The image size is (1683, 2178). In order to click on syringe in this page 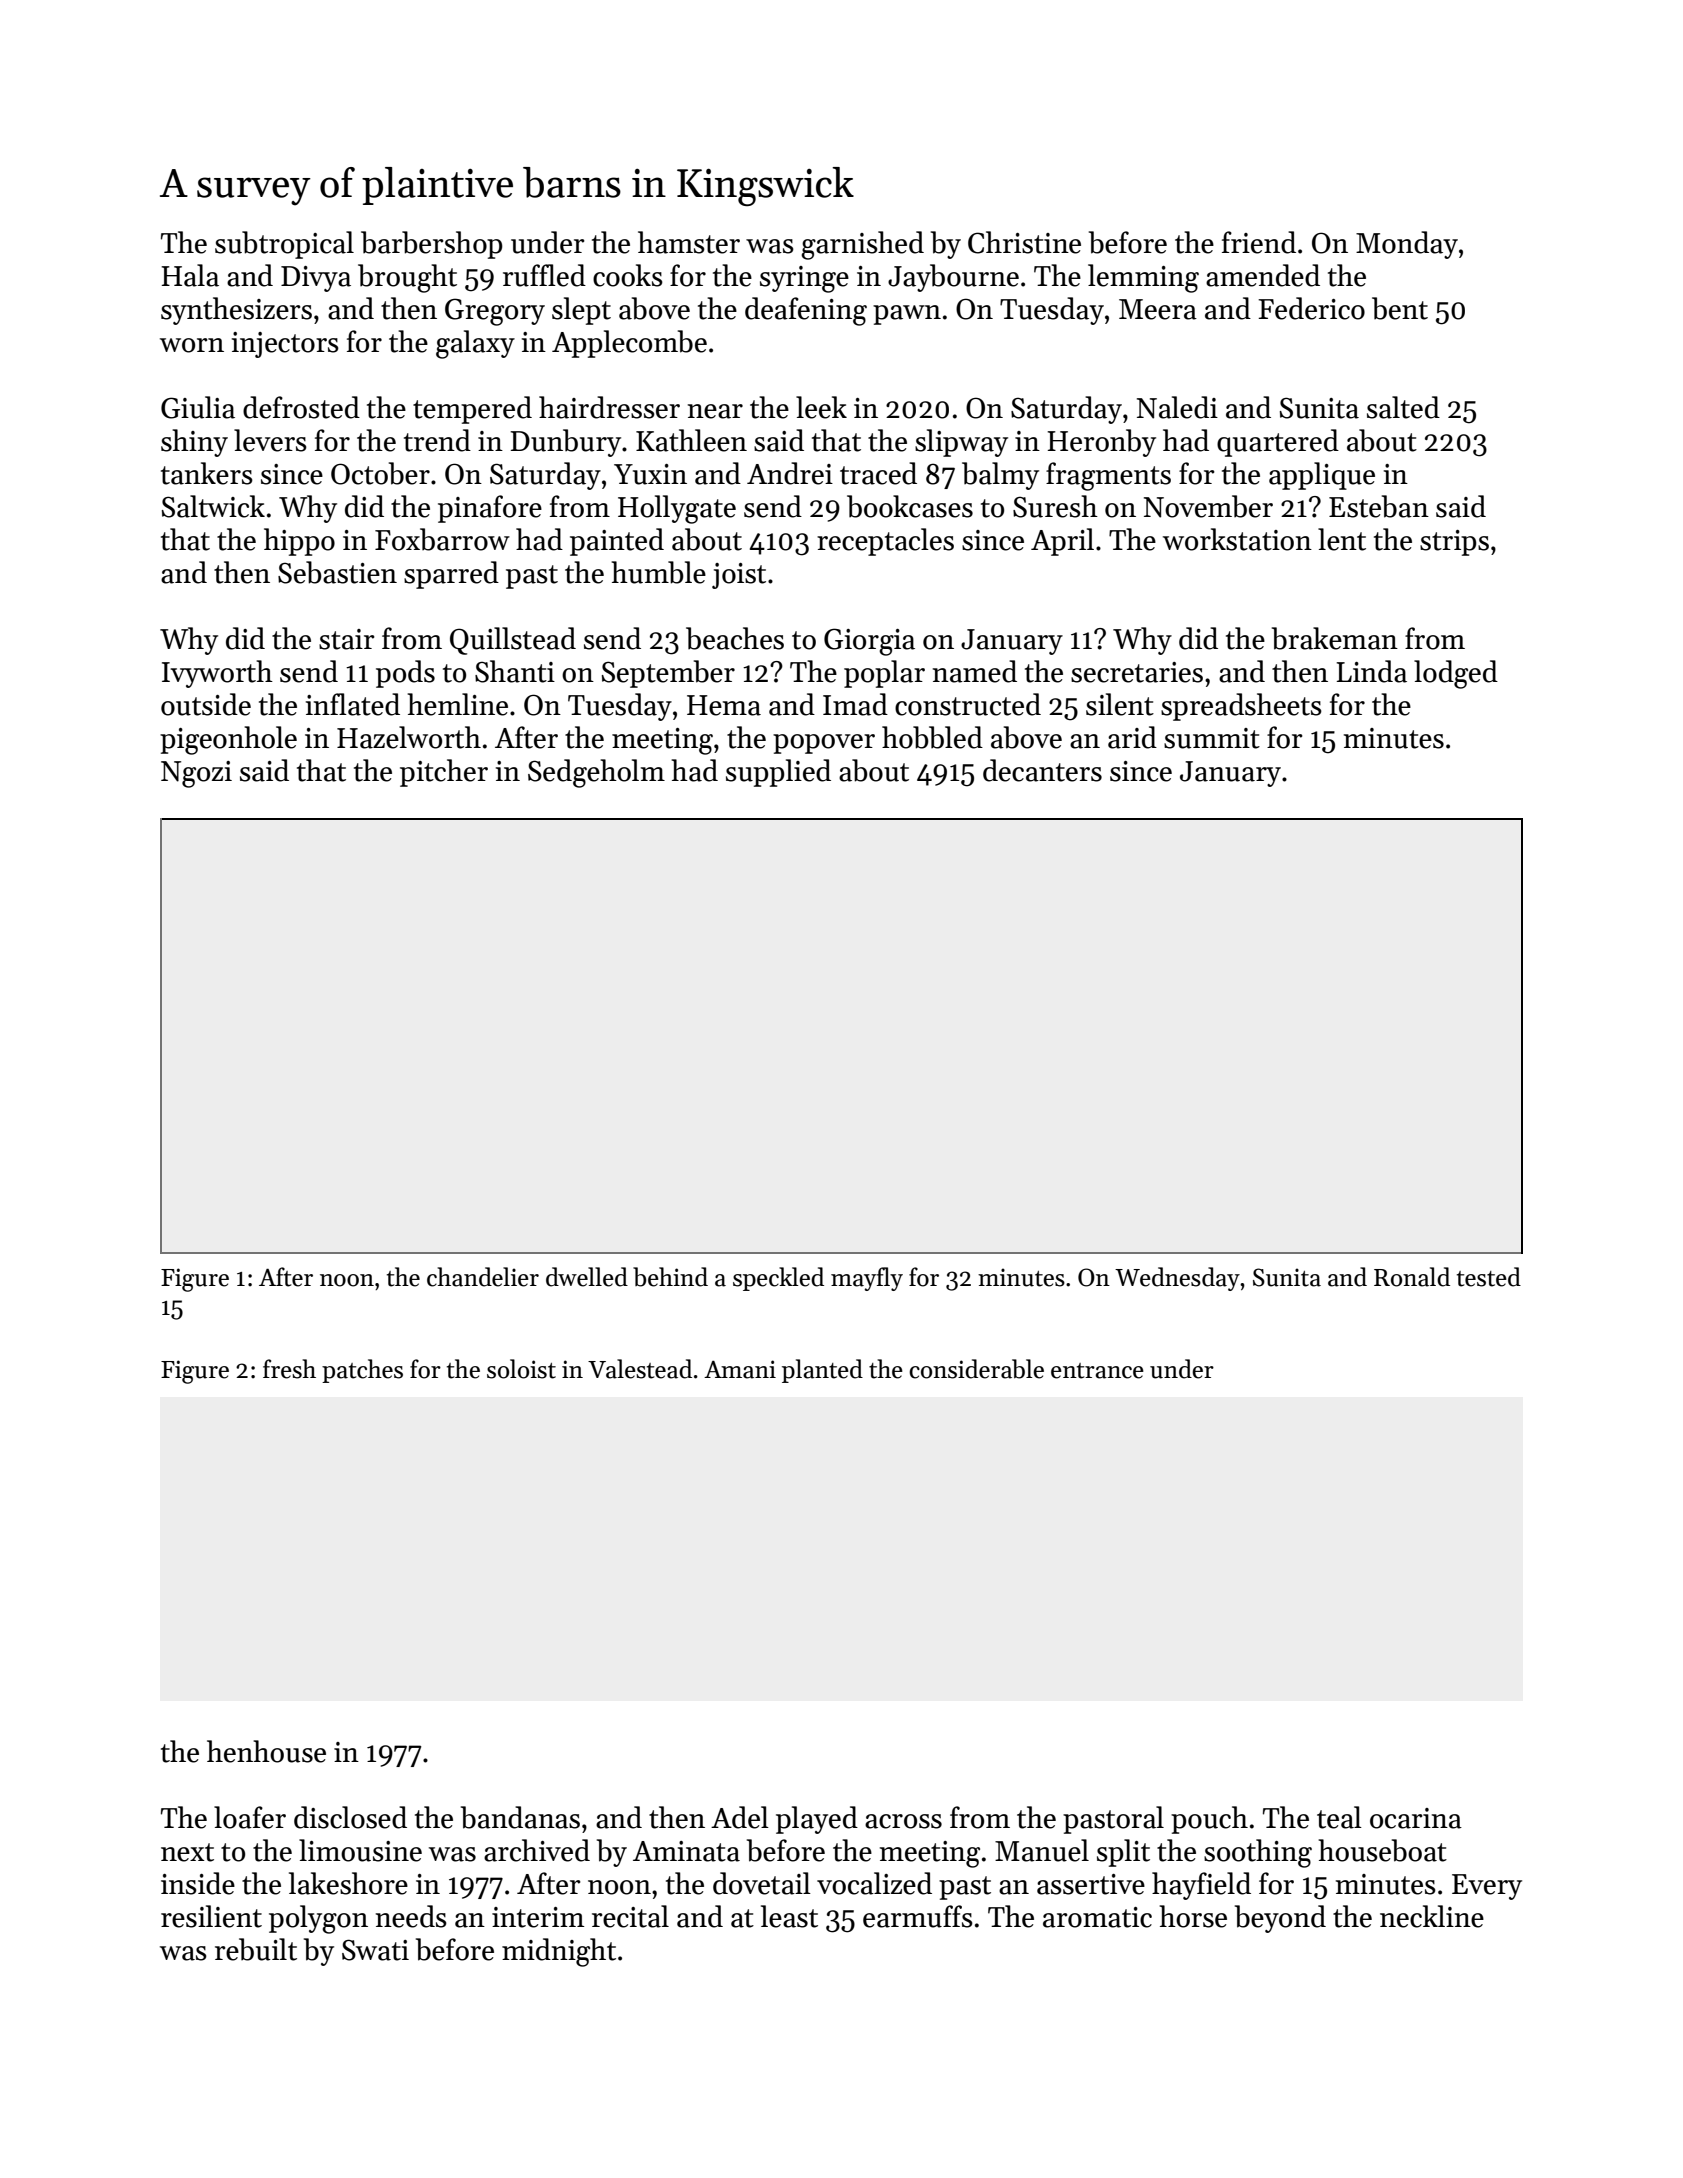, I will do `click(804, 279)`.
